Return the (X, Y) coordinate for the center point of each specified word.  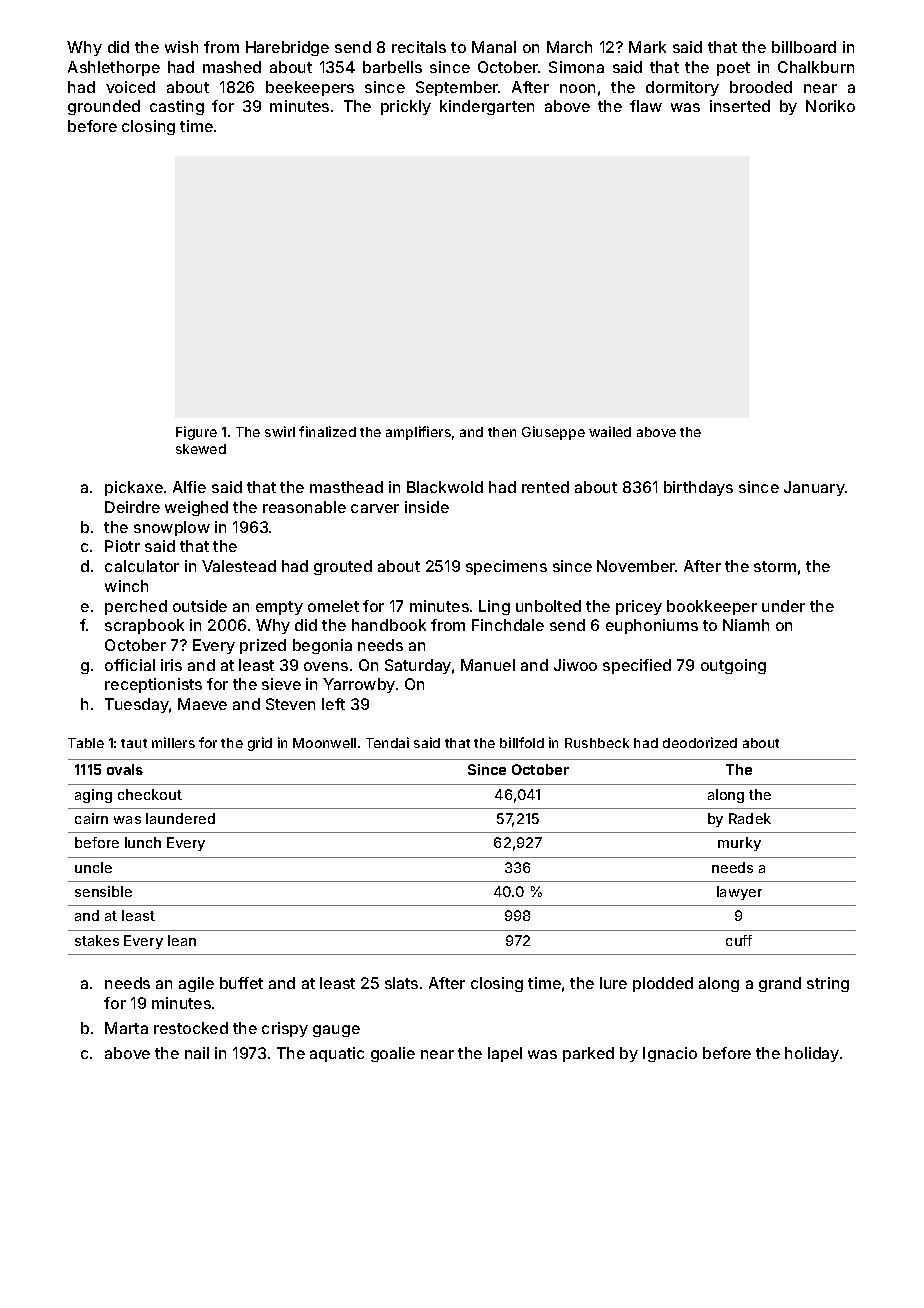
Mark (647, 47)
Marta (126, 1028)
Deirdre (132, 507)
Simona (576, 67)
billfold (522, 742)
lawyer (739, 893)
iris (171, 665)
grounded (104, 107)
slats (401, 983)
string (828, 984)
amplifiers (418, 433)
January (815, 488)
